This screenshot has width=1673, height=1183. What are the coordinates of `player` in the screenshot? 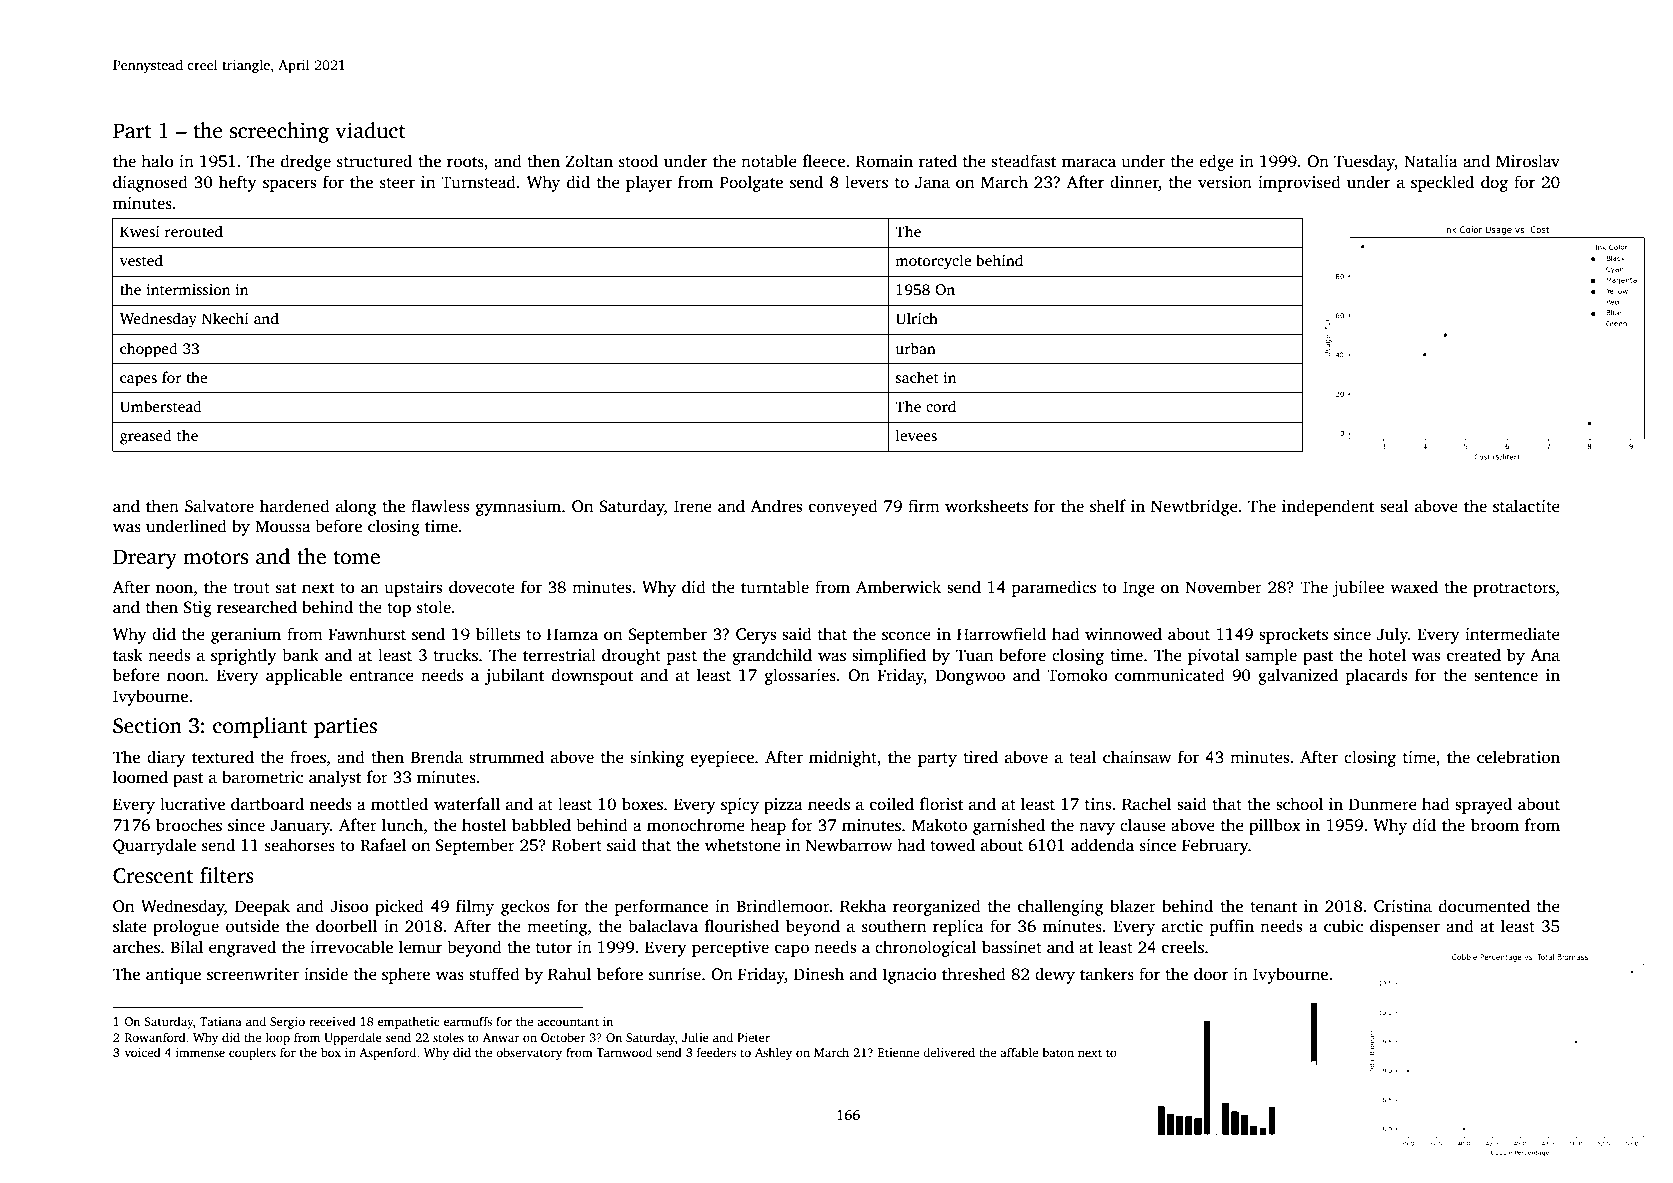 It's located at (649, 183).
